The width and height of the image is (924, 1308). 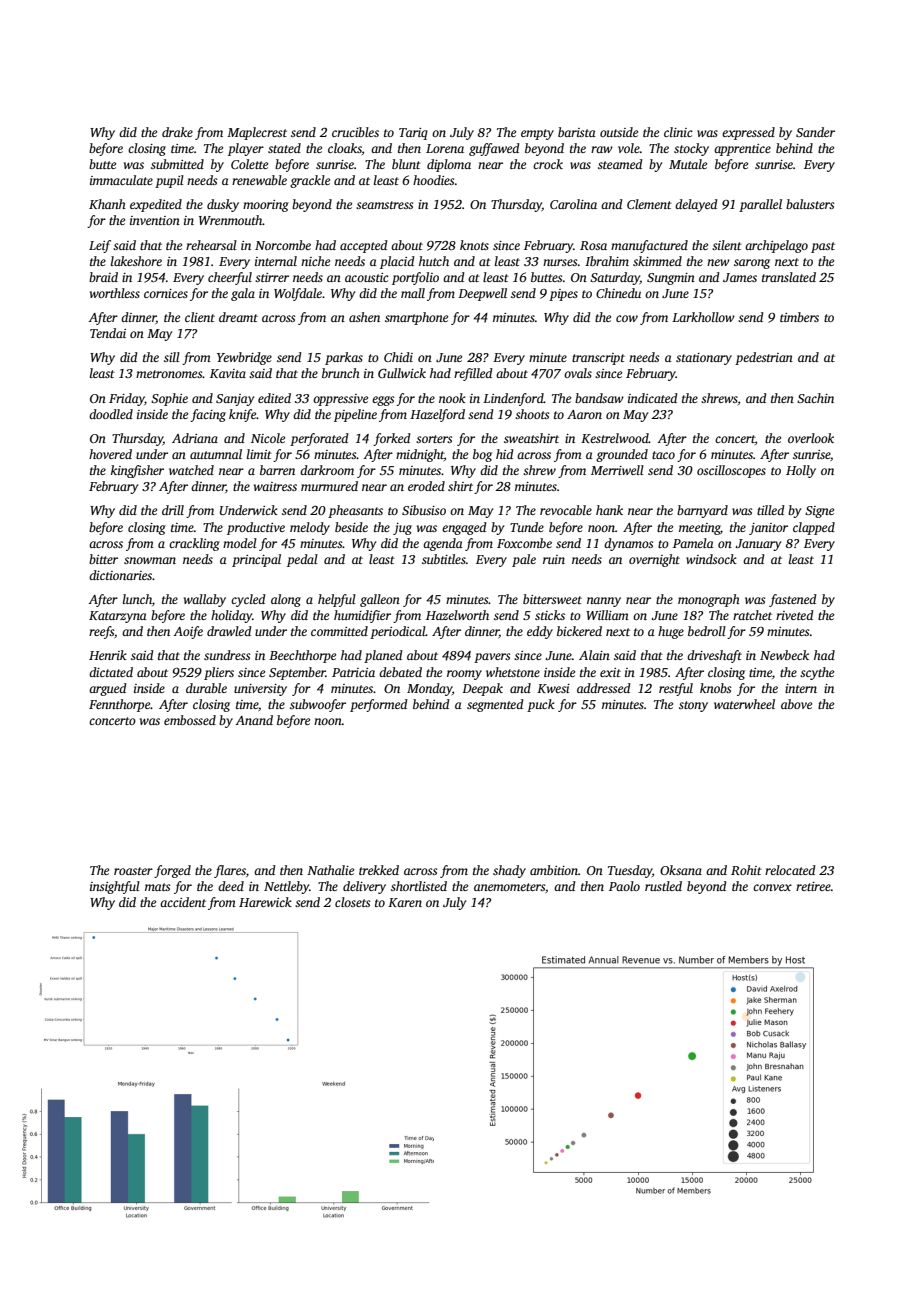 I want to click on Sander, so click(x=815, y=132).
